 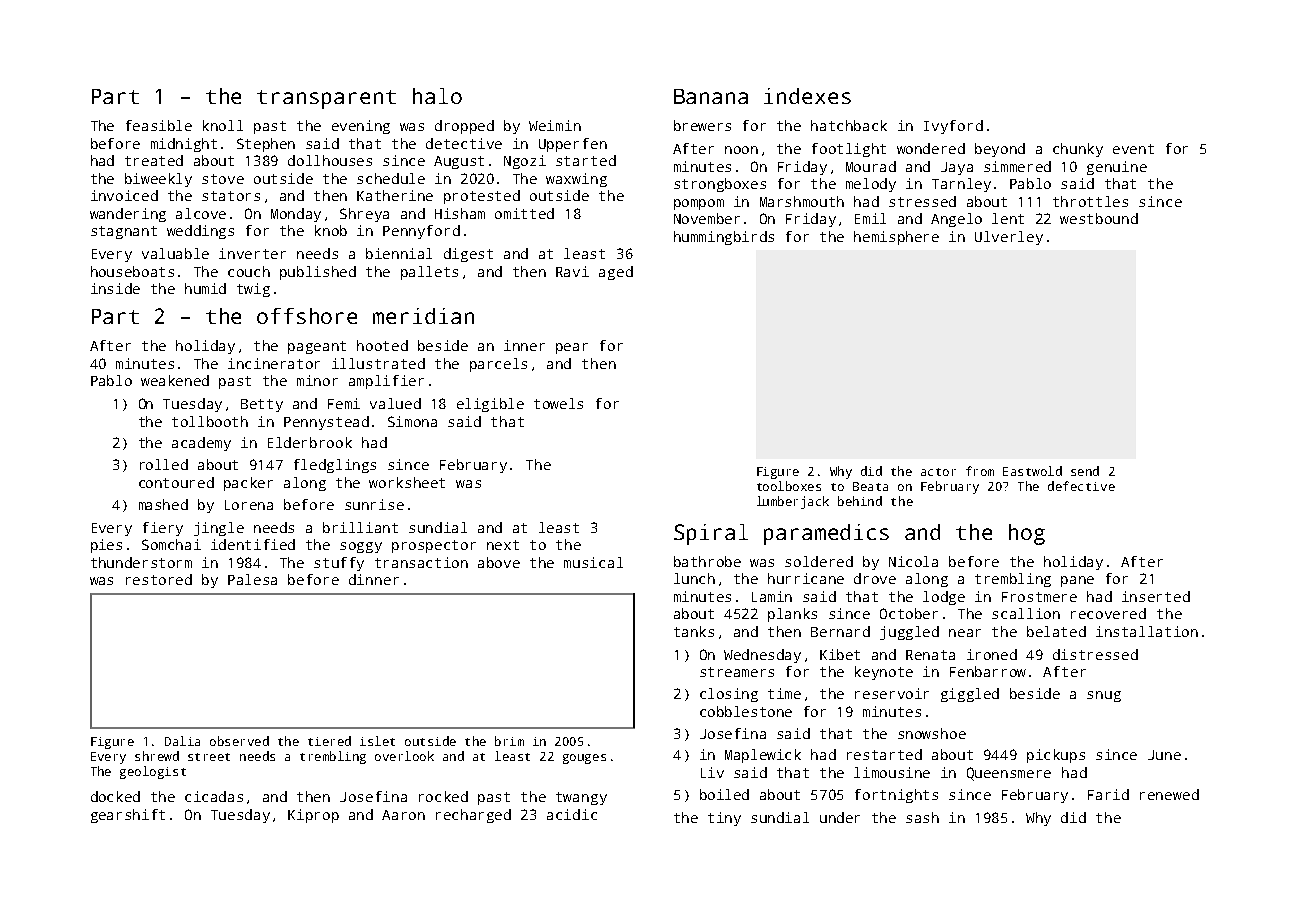 I want to click on indexes, so click(x=807, y=96).
